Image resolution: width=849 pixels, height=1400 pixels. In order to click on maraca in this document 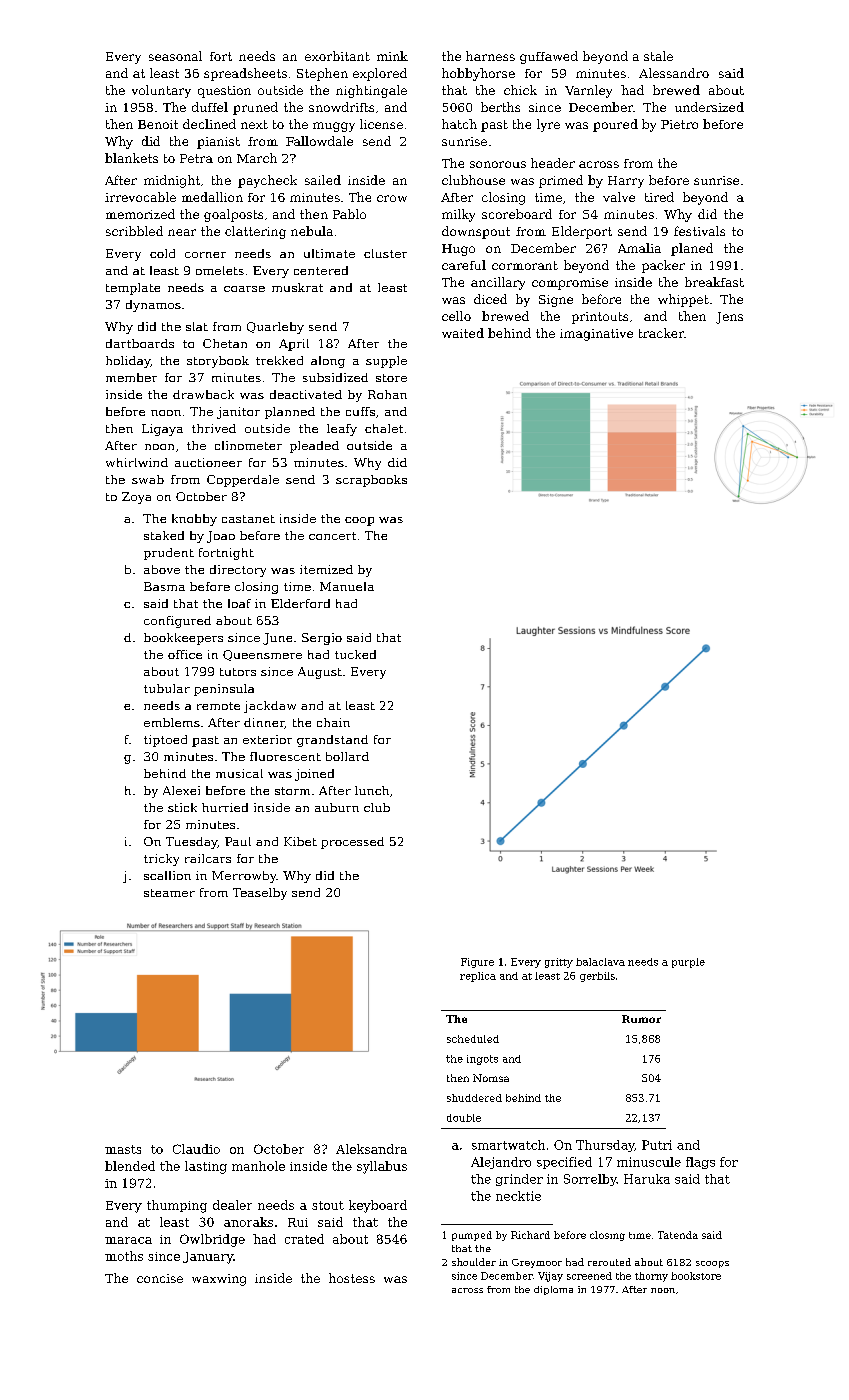, I will do `click(128, 1240)`.
